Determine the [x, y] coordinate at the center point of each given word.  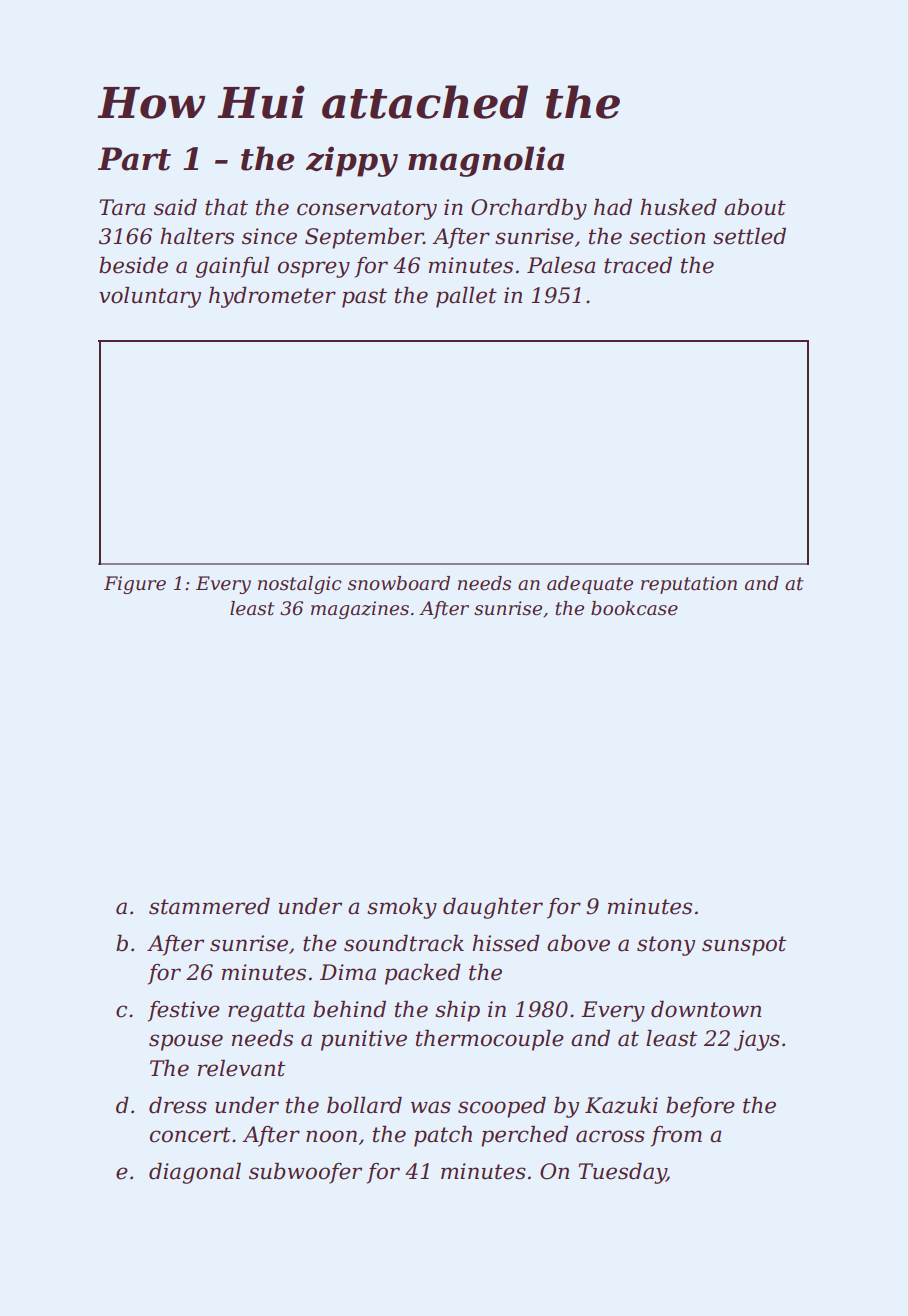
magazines [360, 610]
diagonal [195, 1173]
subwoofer [305, 1173]
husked [678, 207]
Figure [135, 585]
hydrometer [272, 297]
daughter [493, 908]
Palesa [561, 265]
